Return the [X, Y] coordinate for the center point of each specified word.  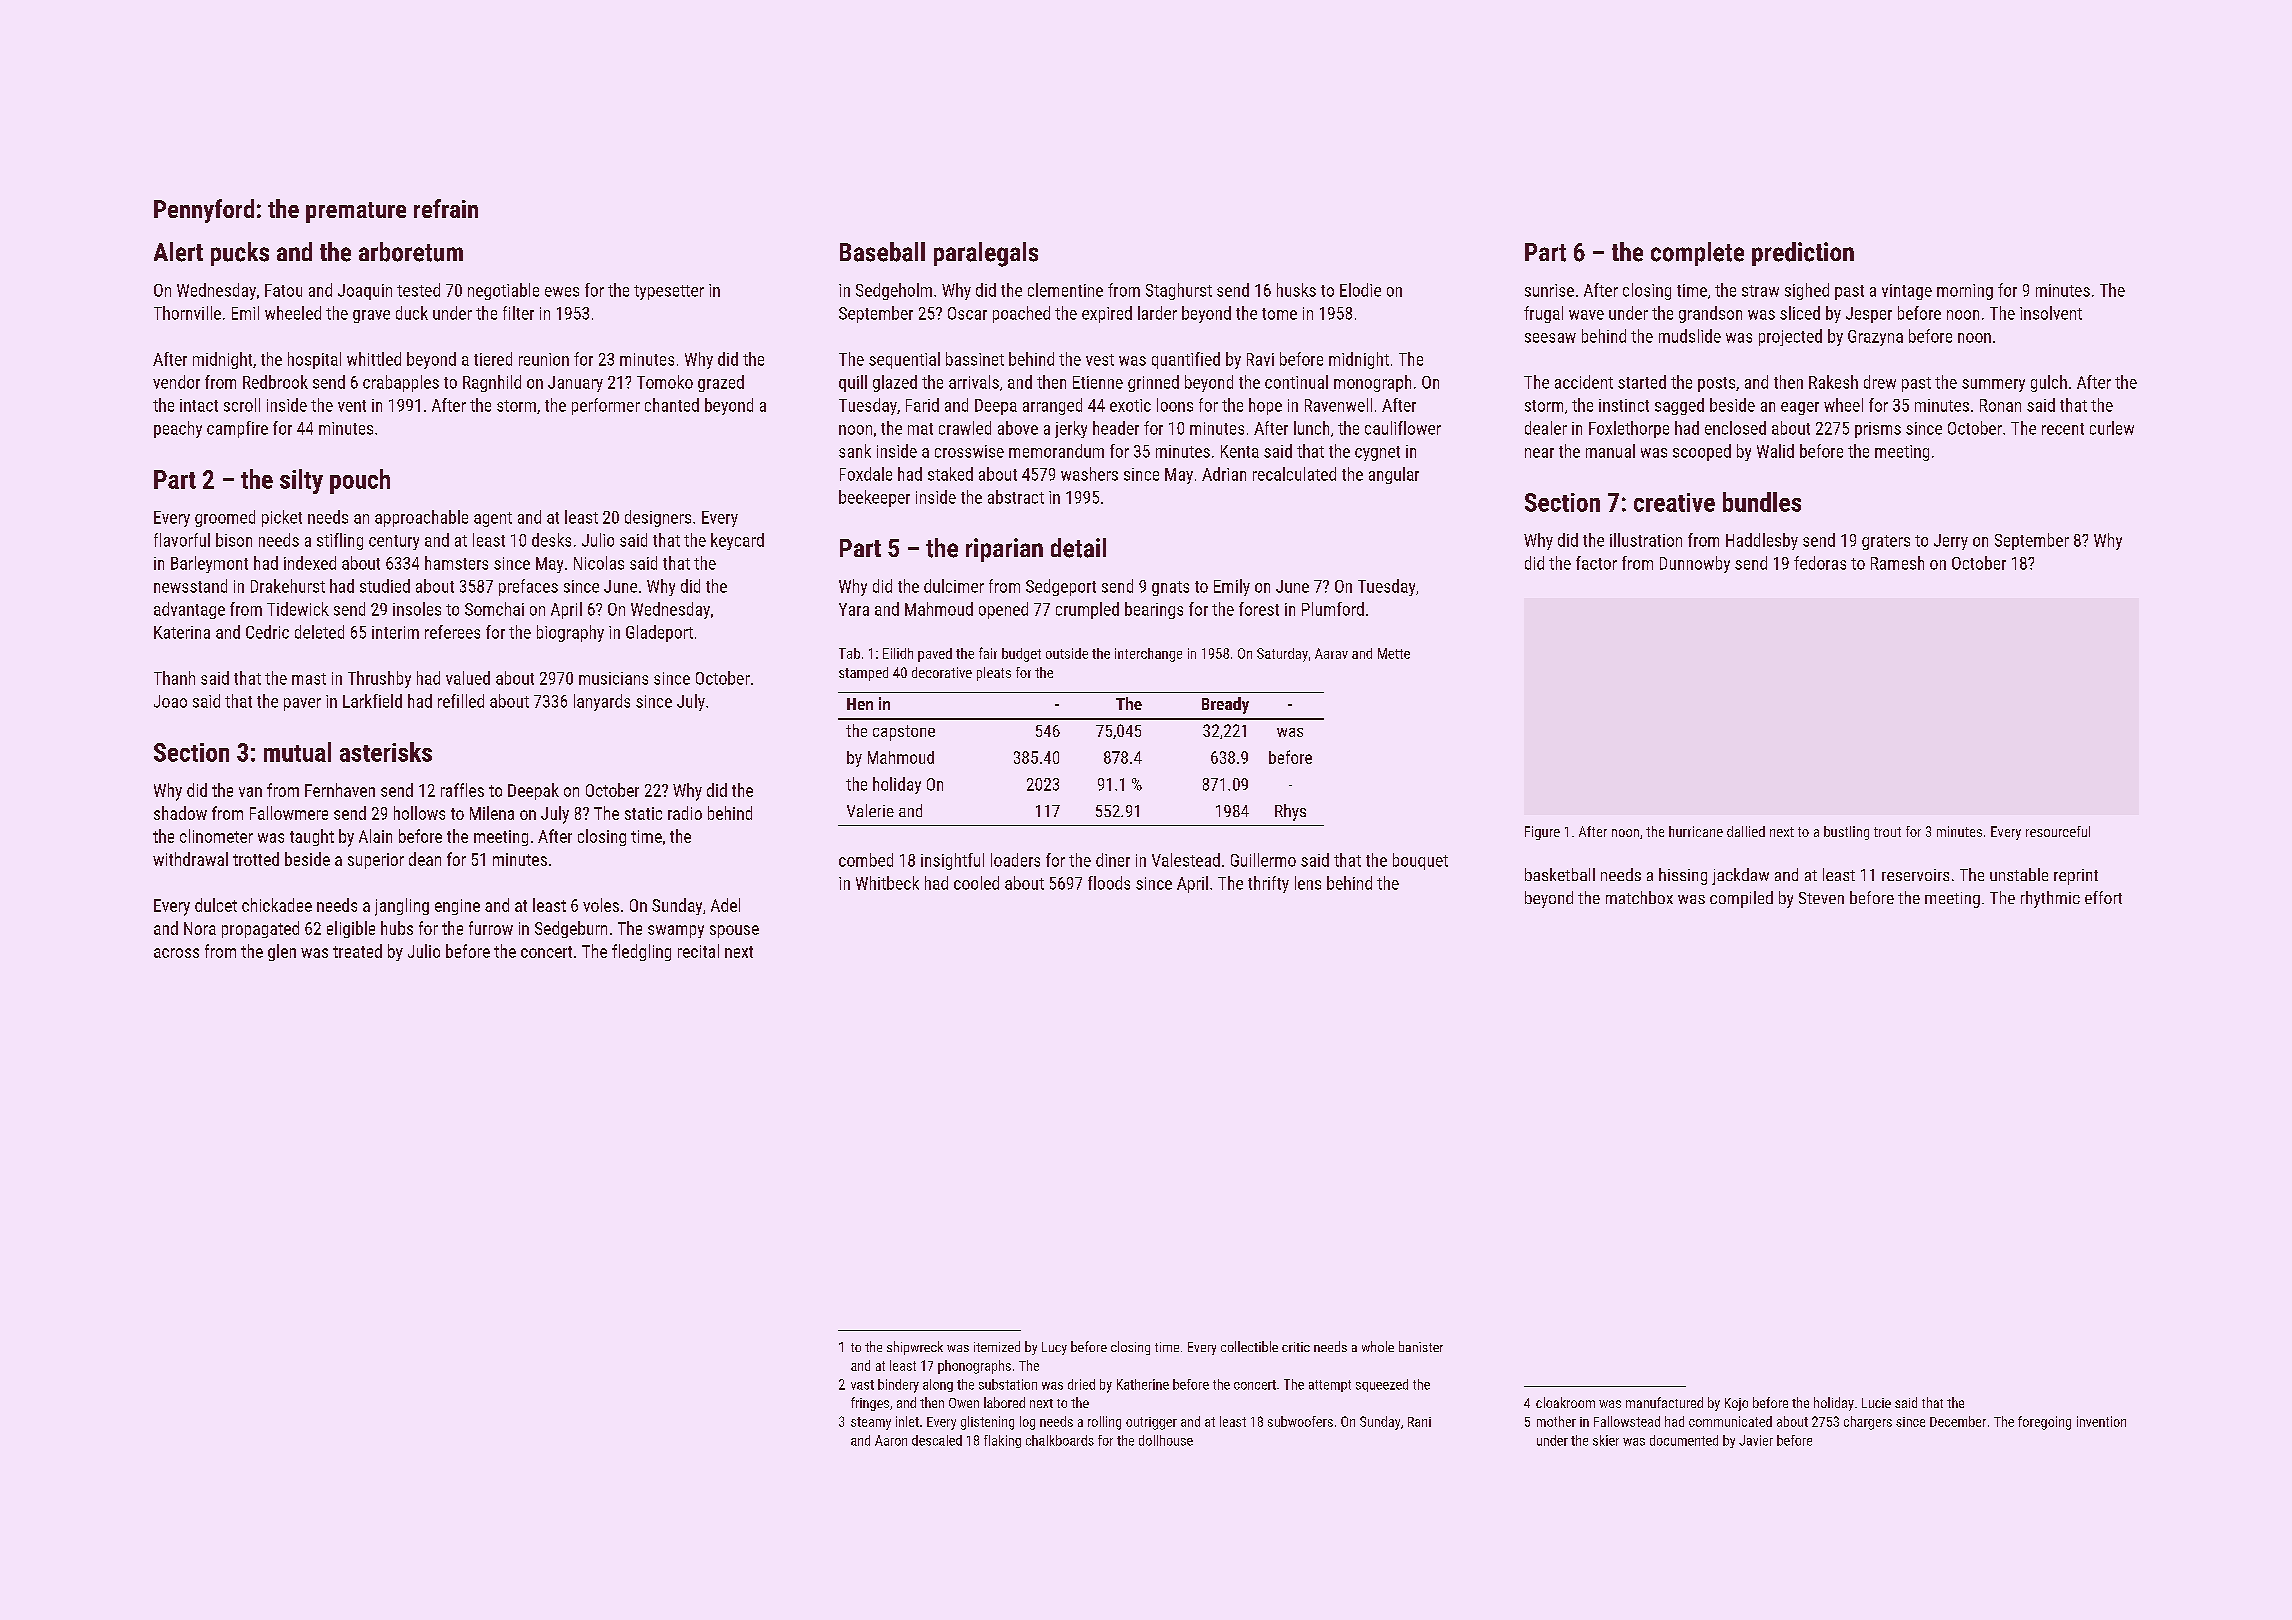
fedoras [1820, 563]
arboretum [411, 252]
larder [1157, 313]
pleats [994, 674]
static [643, 813]
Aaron [891, 1440]
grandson [1710, 314]
